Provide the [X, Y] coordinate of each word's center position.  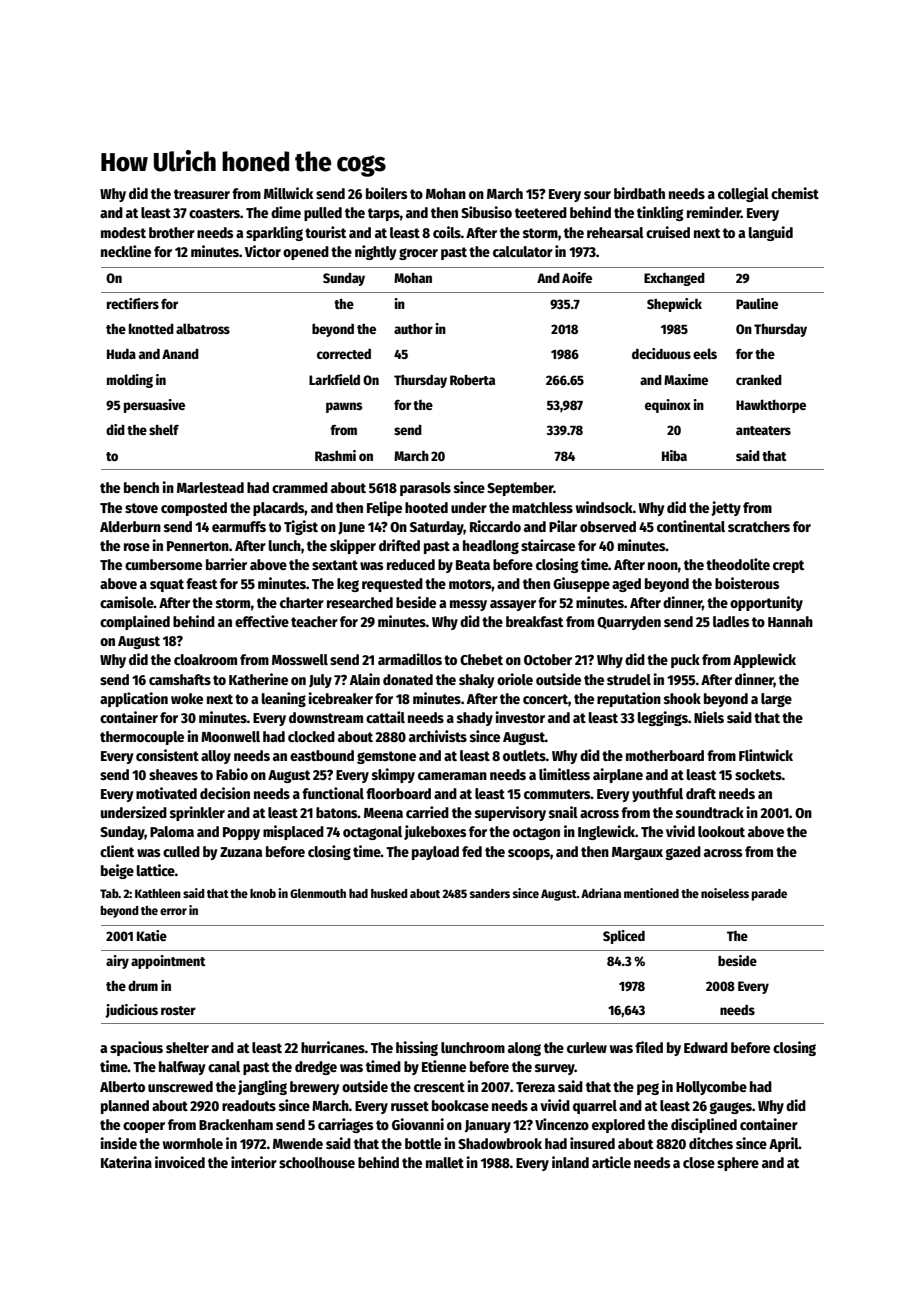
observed [608, 526]
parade [769, 895]
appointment [168, 962]
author [413, 329]
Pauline [757, 303]
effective [262, 621]
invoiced [180, 1162]
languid [771, 233]
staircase [548, 545]
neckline [126, 251]
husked [389, 893]
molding [130, 381]
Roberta [472, 380]
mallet [445, 1162]
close [699, 1162]
